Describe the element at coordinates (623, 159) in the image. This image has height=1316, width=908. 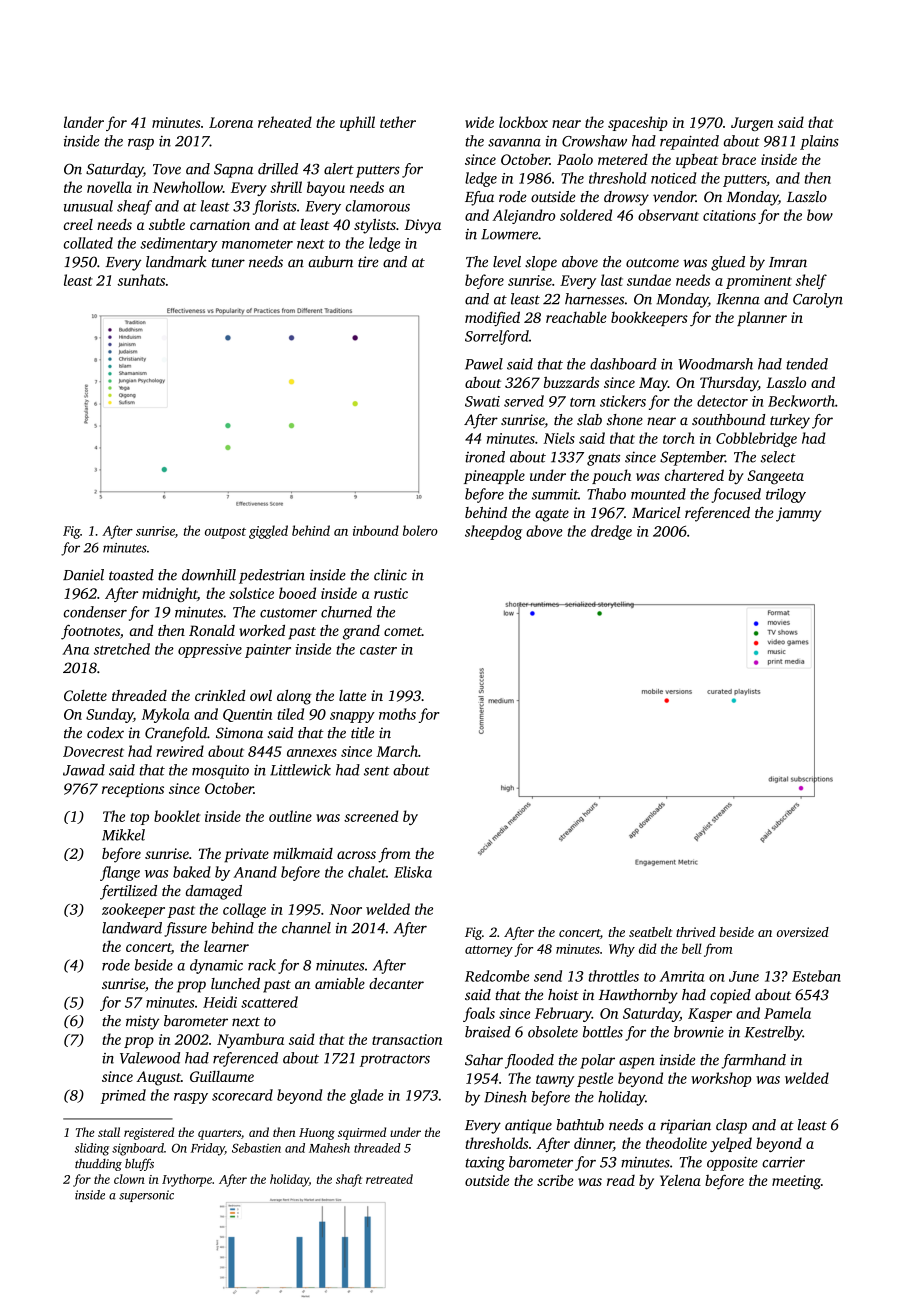
I see `metered` at that location.
